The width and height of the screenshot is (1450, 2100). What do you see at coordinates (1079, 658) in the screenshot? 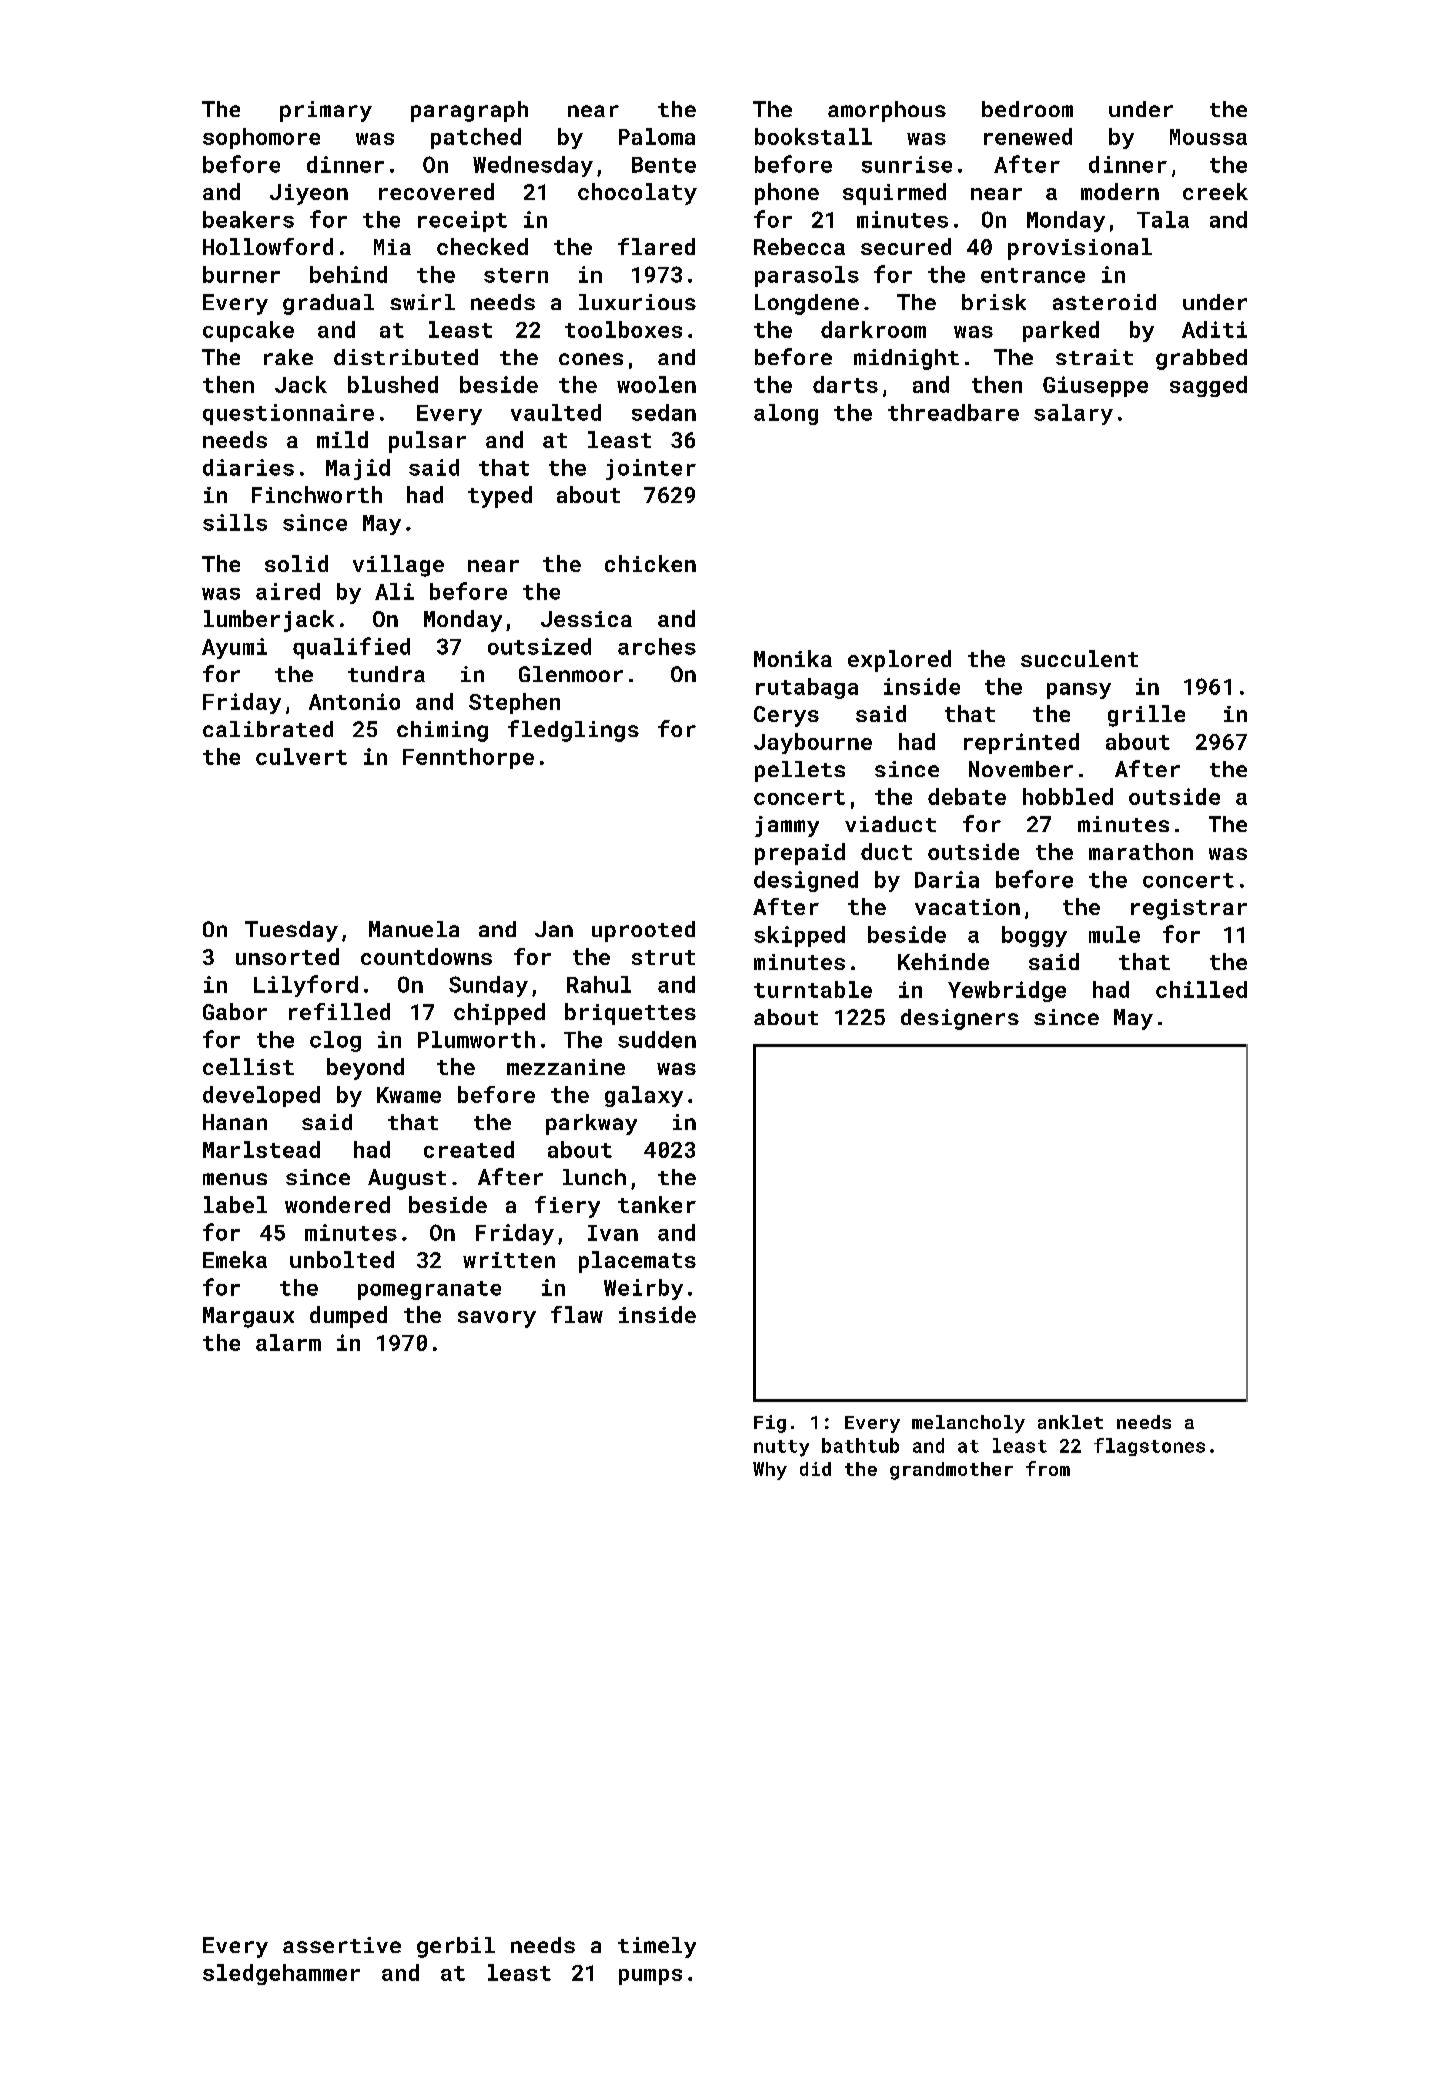
I see `succulent` at bounding box center [1079, 658].
